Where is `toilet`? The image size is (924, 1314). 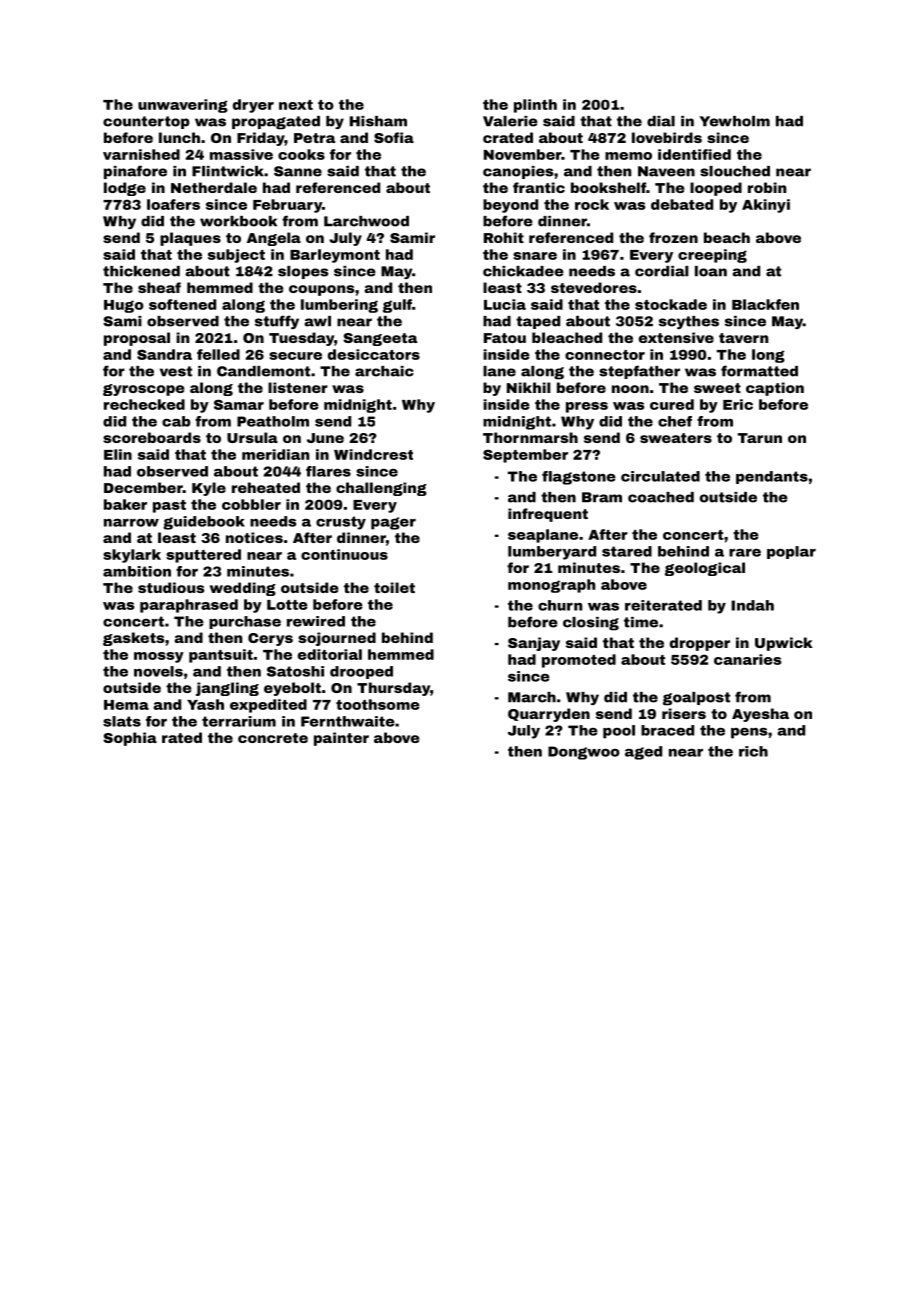
toilet is located at coordinates (394, 587).
